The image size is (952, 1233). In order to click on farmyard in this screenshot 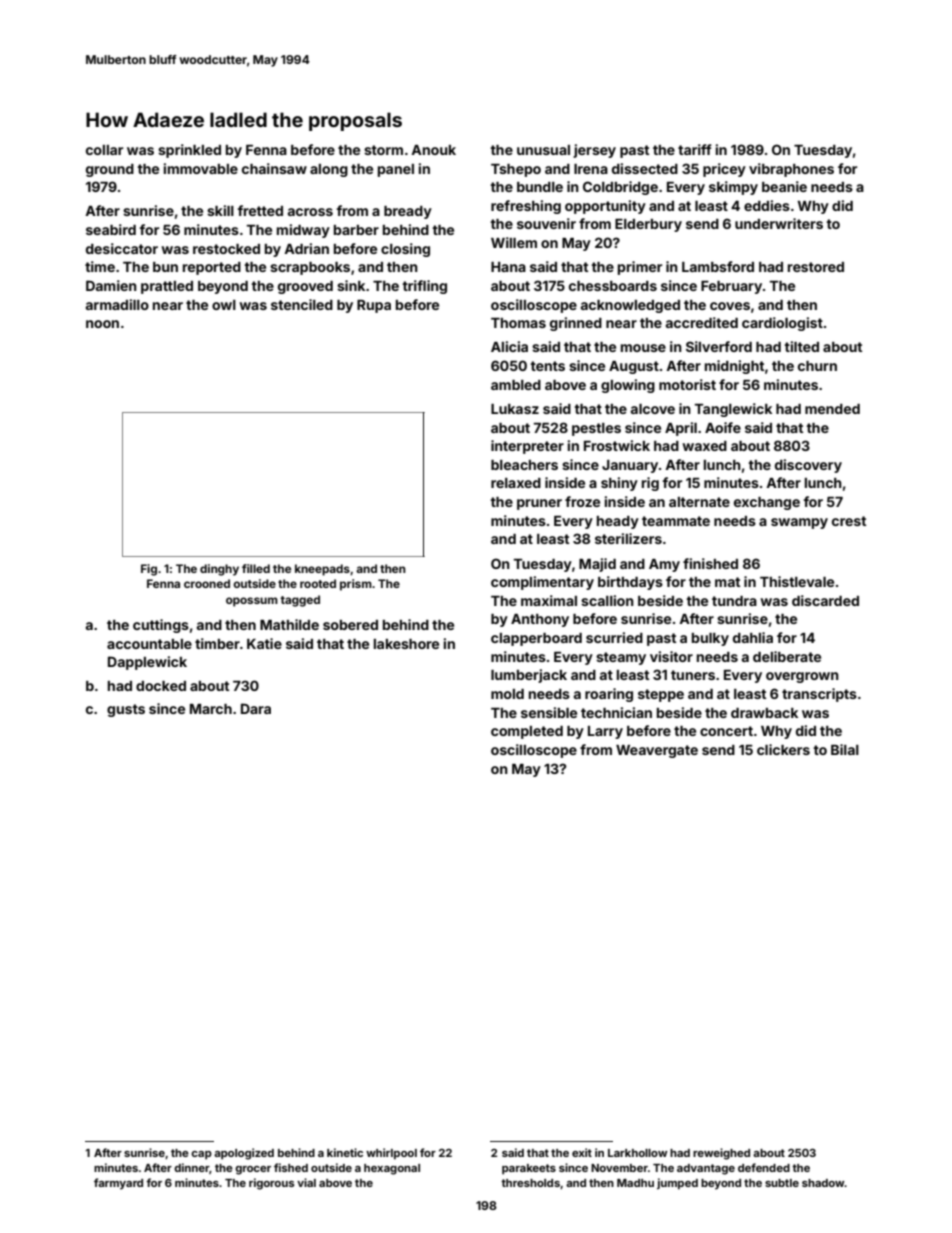, I will do `click(118, 1184)`.
